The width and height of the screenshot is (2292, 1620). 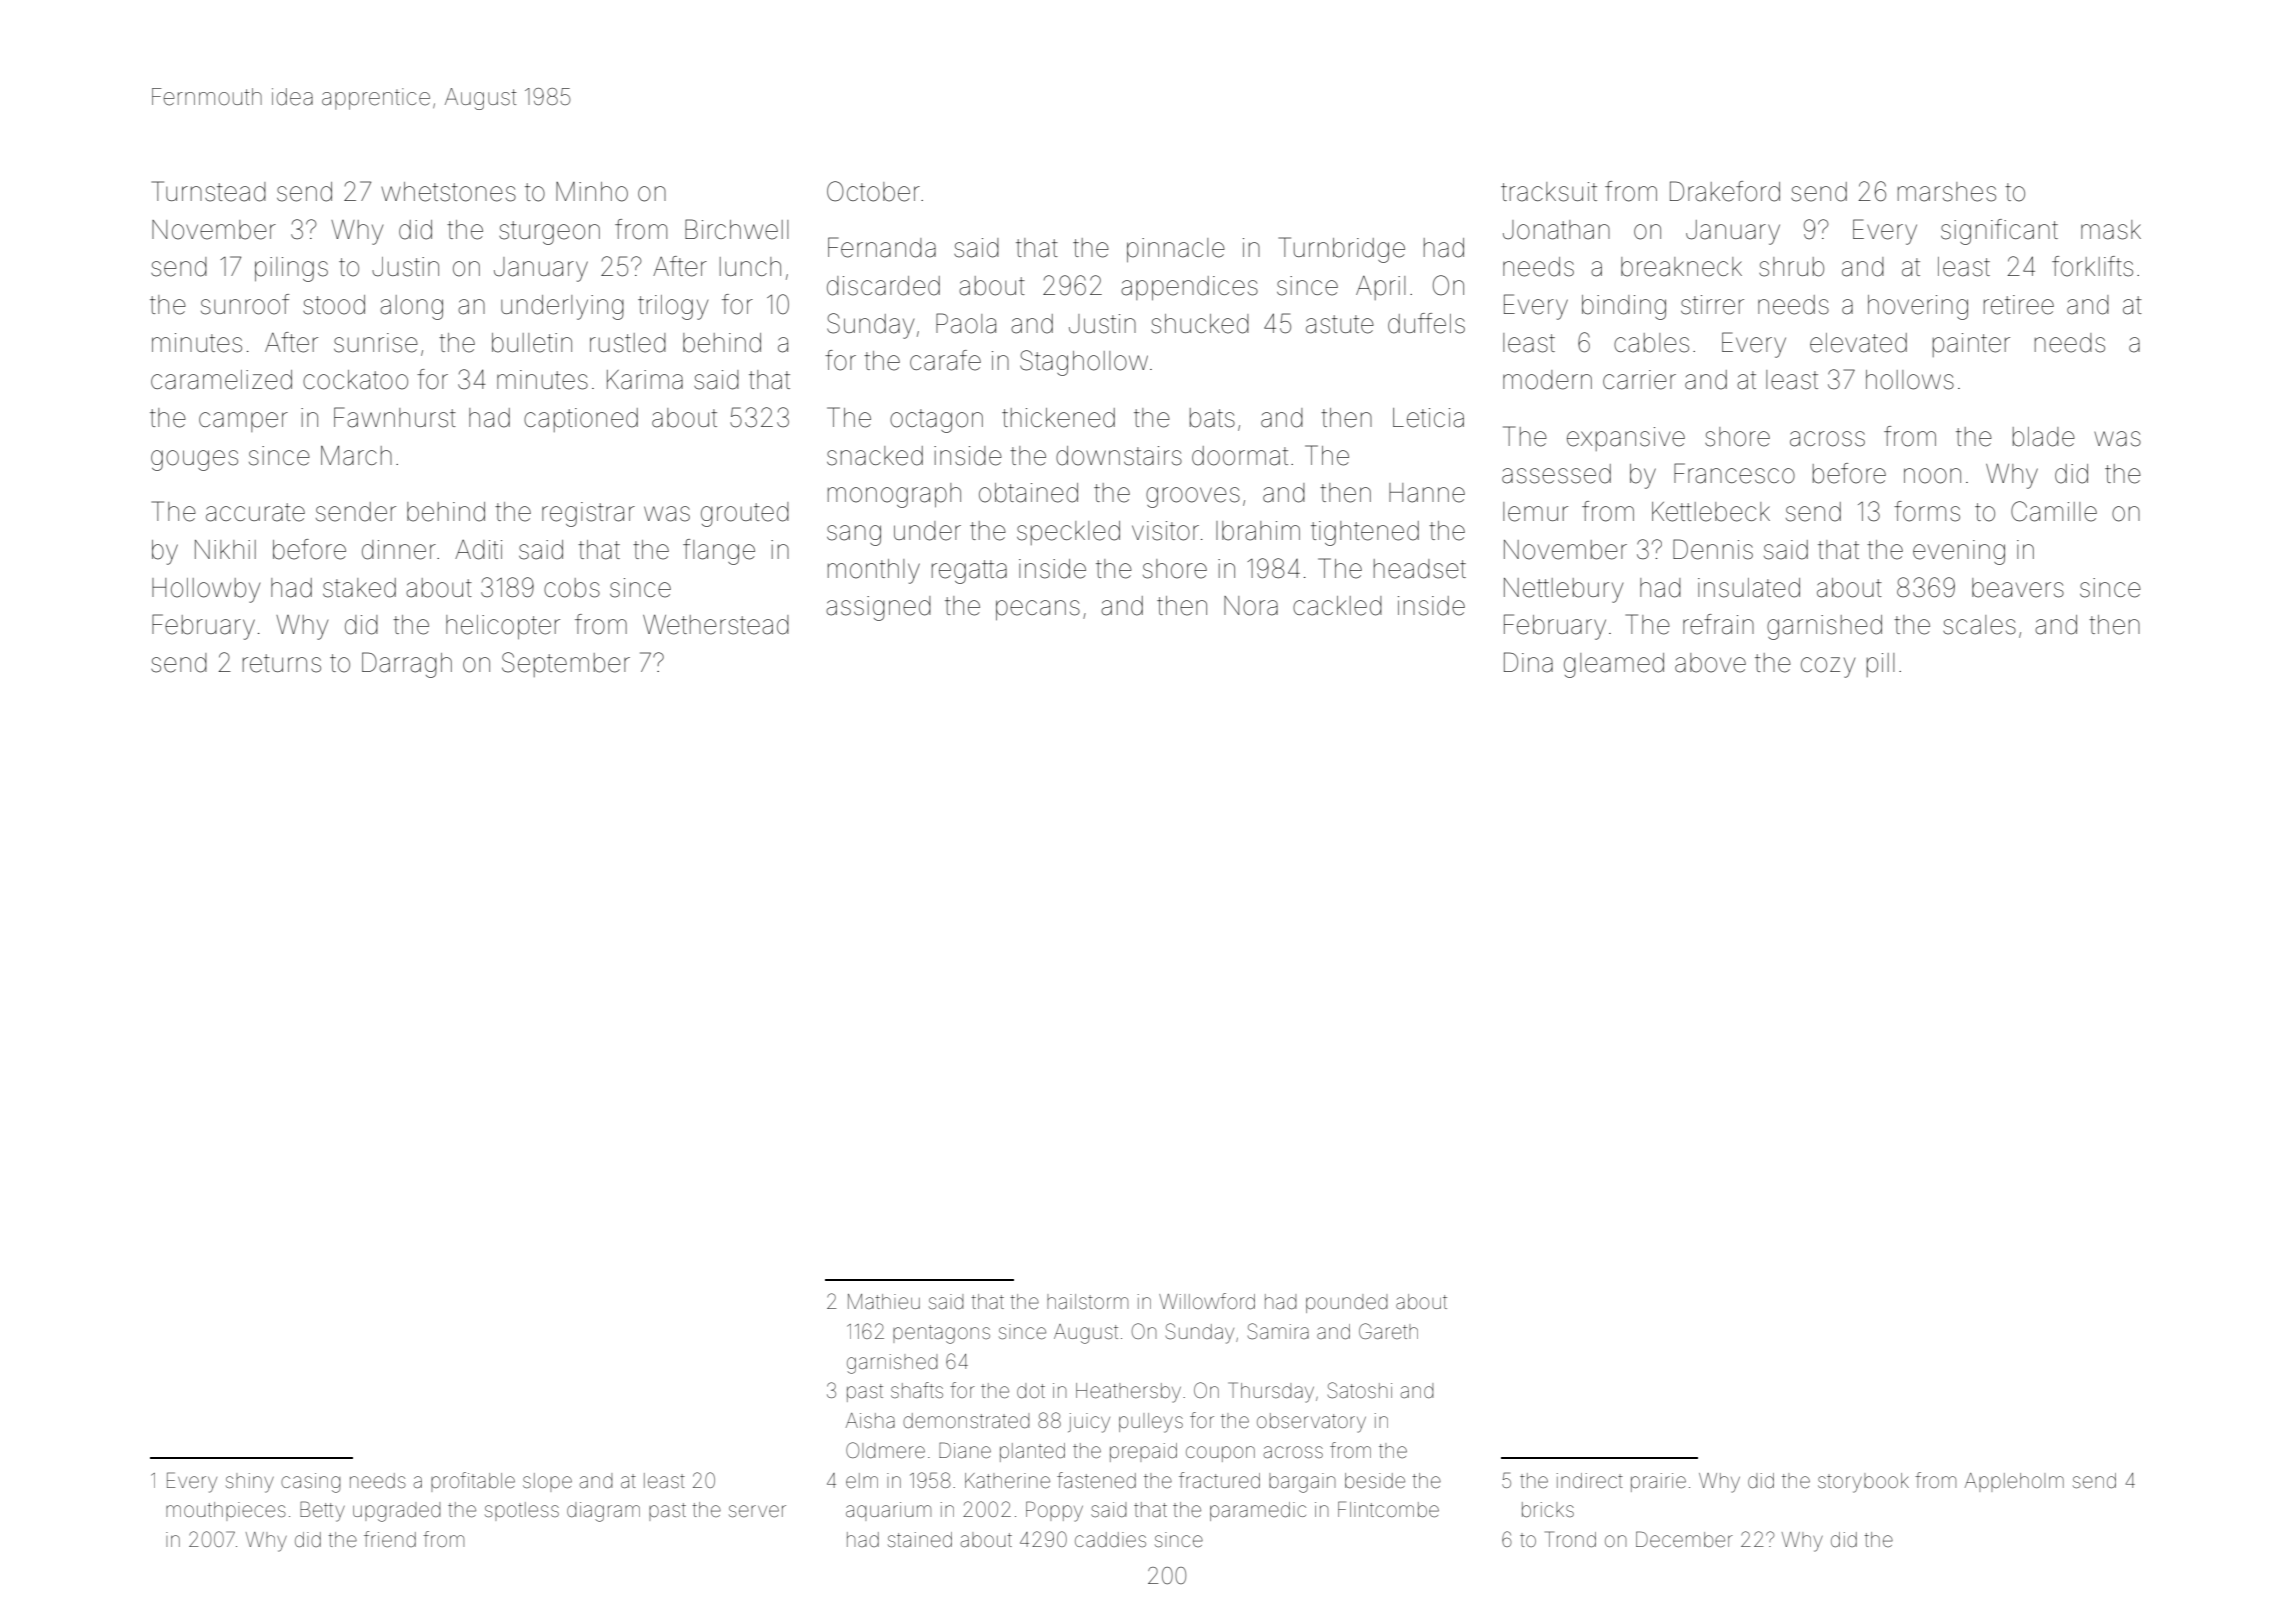 I want to click on marshes, so click(x=1947, y=192).
